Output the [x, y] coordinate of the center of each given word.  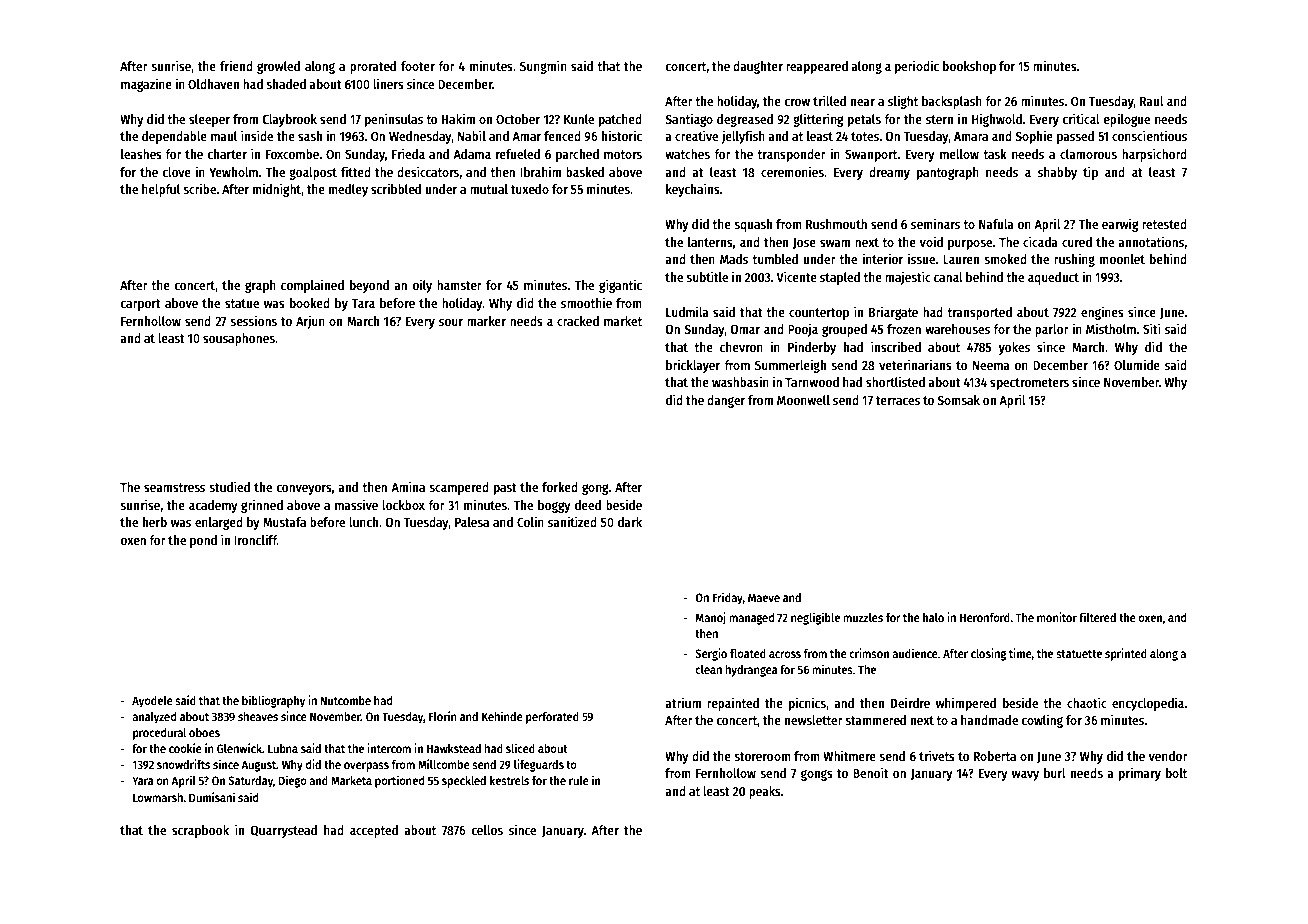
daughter [758, 67]
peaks [765, 792]
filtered [1097, 617]
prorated [373, 67]
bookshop [969, 67]
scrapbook [200, 831]
